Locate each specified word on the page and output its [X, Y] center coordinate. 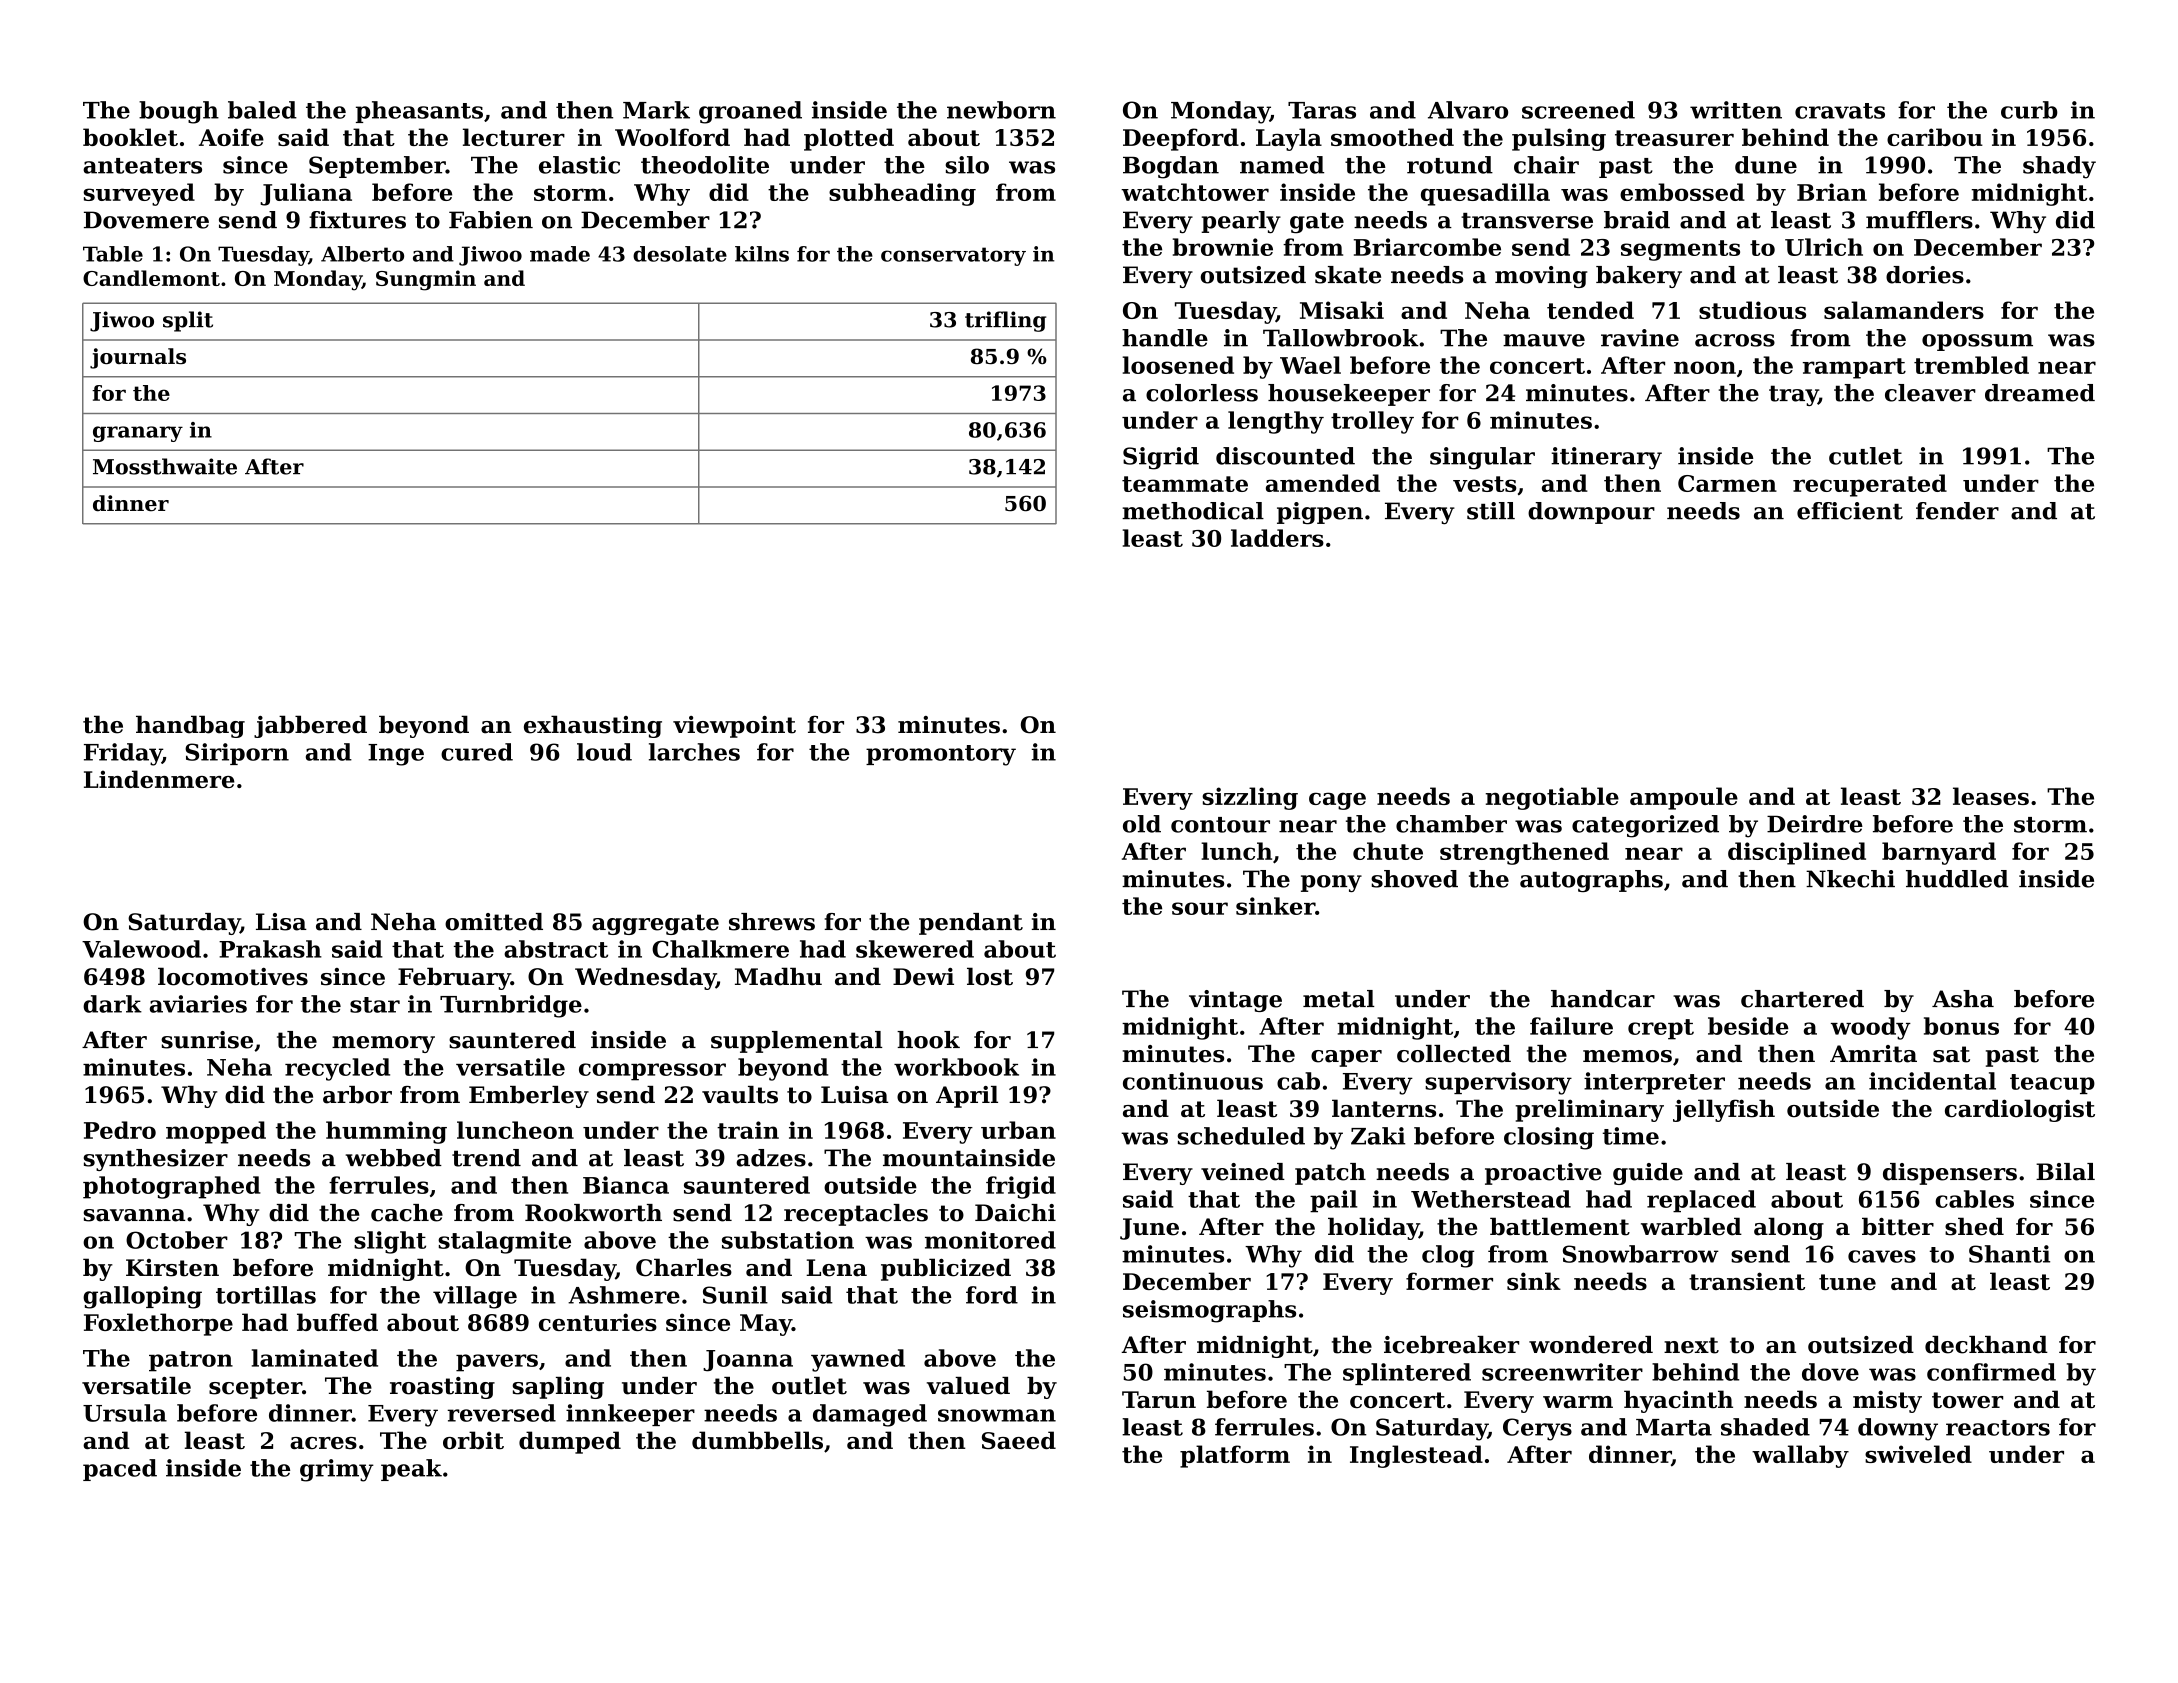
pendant [971, 924]
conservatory [953, 256]
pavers [497, 1363]
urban [1018, 1130]
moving [1541, 277]
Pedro [120, 1130]
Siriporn [237, 754]
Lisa [281, 922]
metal [1339, 999]
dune [1766, 165]
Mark [656, 110]
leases [1991, 796]
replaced [1701, 1201]
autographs [1591, 881]
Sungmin [426, 280]
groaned [750, 112]
